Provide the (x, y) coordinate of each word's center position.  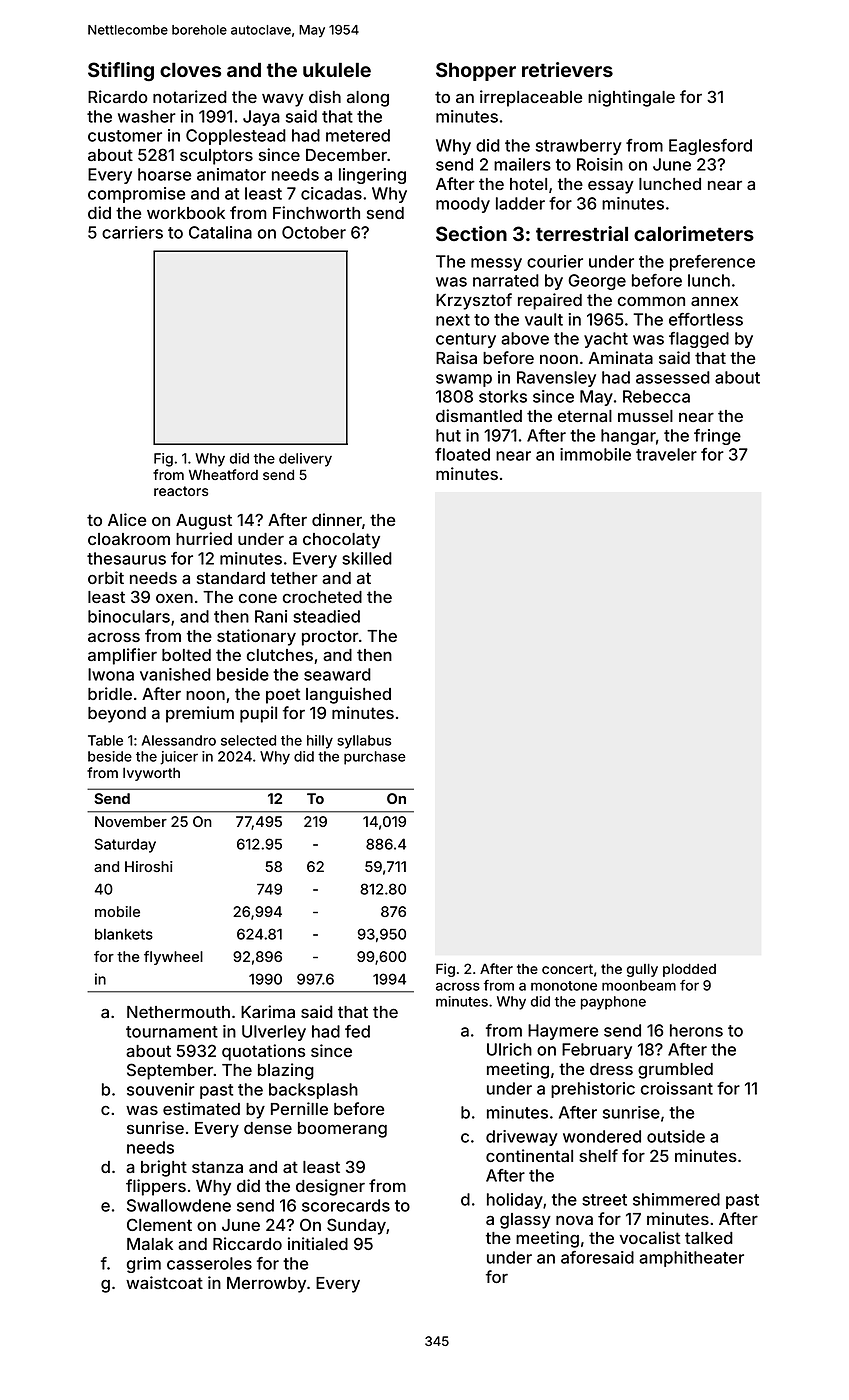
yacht (606, 340)
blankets (124, 934)
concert (567, 969)
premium (200, 714)
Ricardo (118, 96)
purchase (375, 758)
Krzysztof (474, 301)
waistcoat (164, 1282)
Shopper (476, 71)
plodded (689, 970)
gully (642, 970)
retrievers (567, 69)
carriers (132, 232)
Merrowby (266, 1285)
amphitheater (691, 1259)
